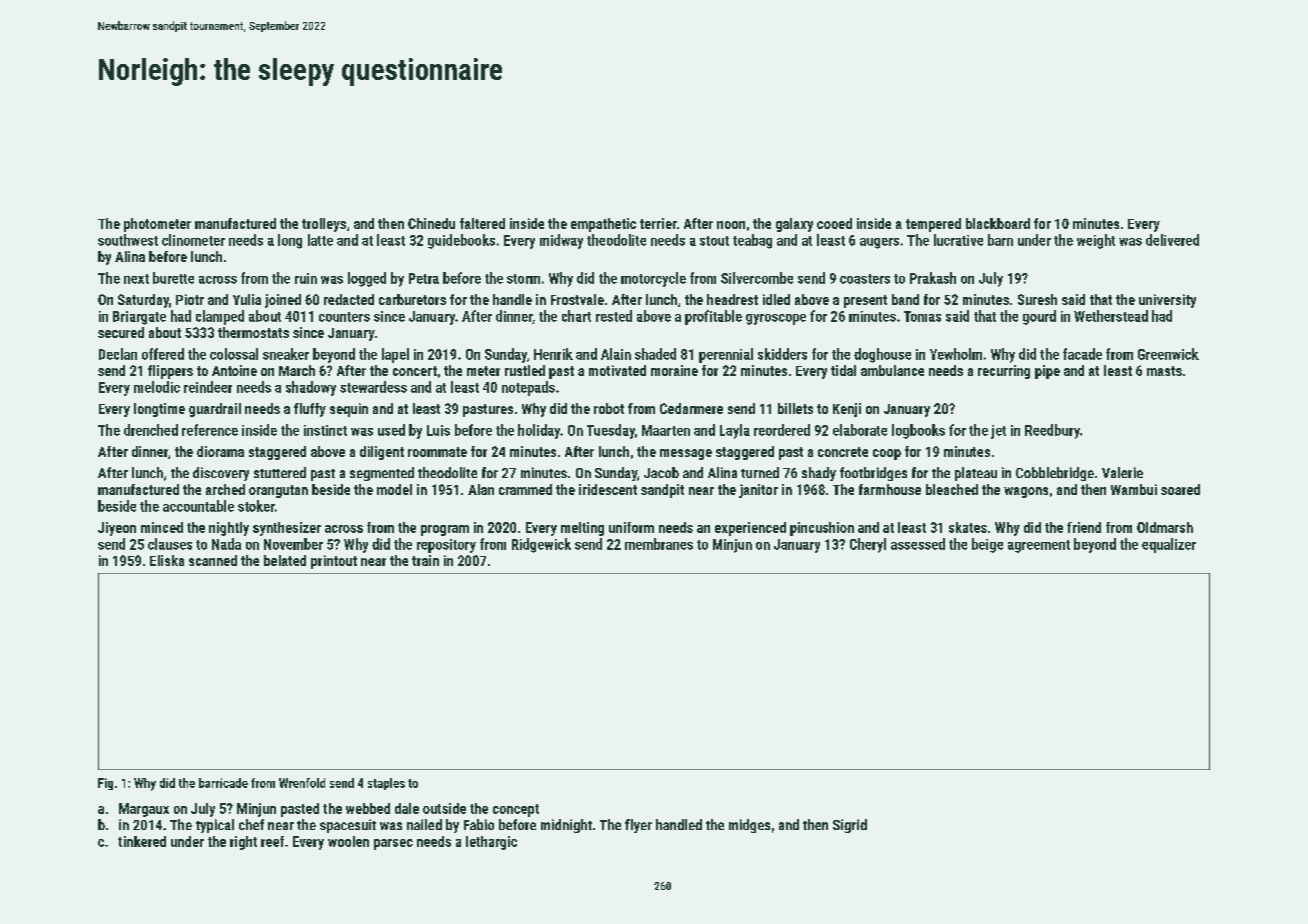 The image size is (1308, 924). Describe the element at coordinates (749, 826) in the document. I see `midges` at that location.
